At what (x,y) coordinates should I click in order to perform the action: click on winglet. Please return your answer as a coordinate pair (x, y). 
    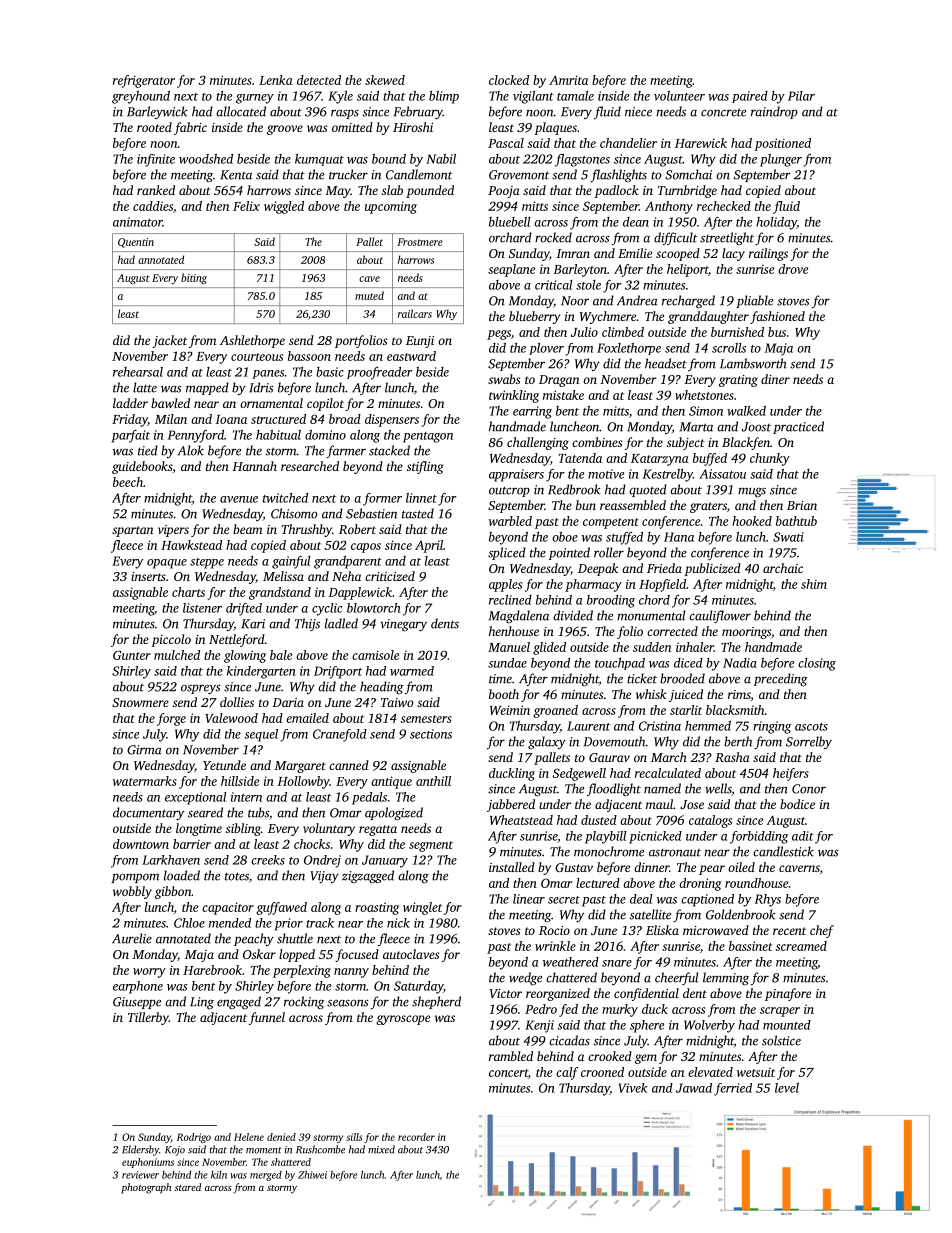
    Looking at the image, I should click on (422, 908).
